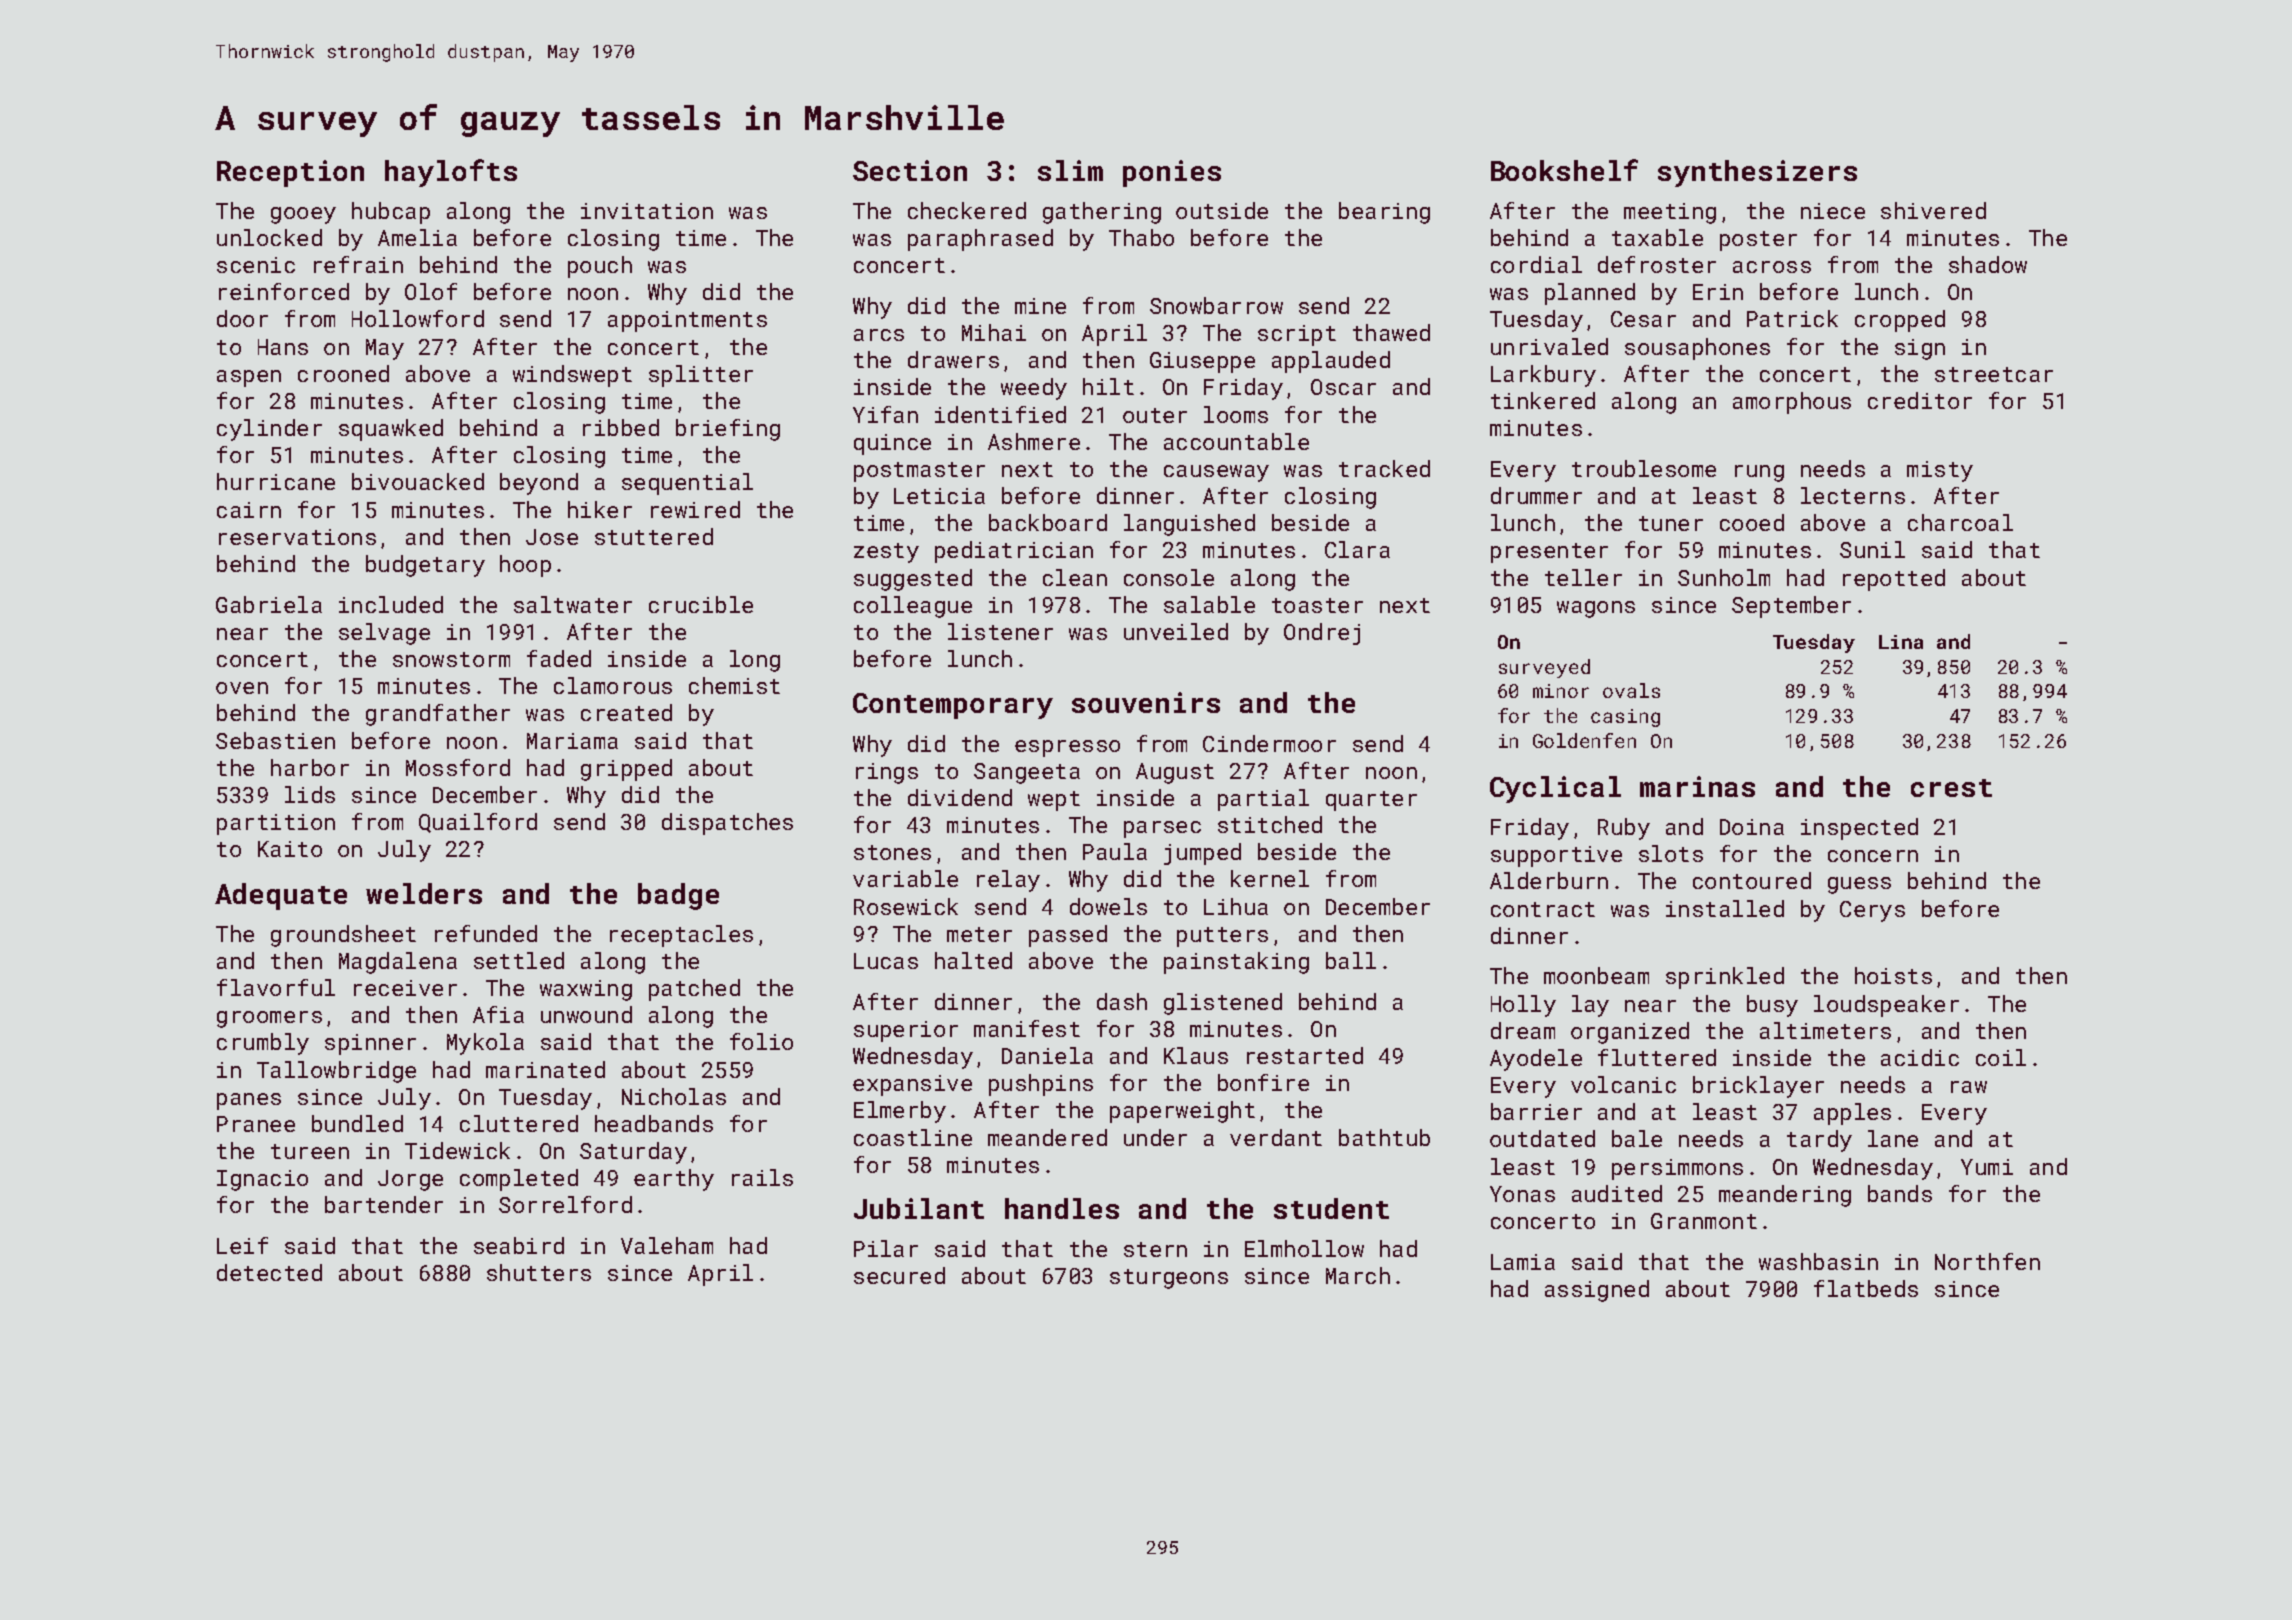  I want to click on synthesizers, so click(1757, 173).
